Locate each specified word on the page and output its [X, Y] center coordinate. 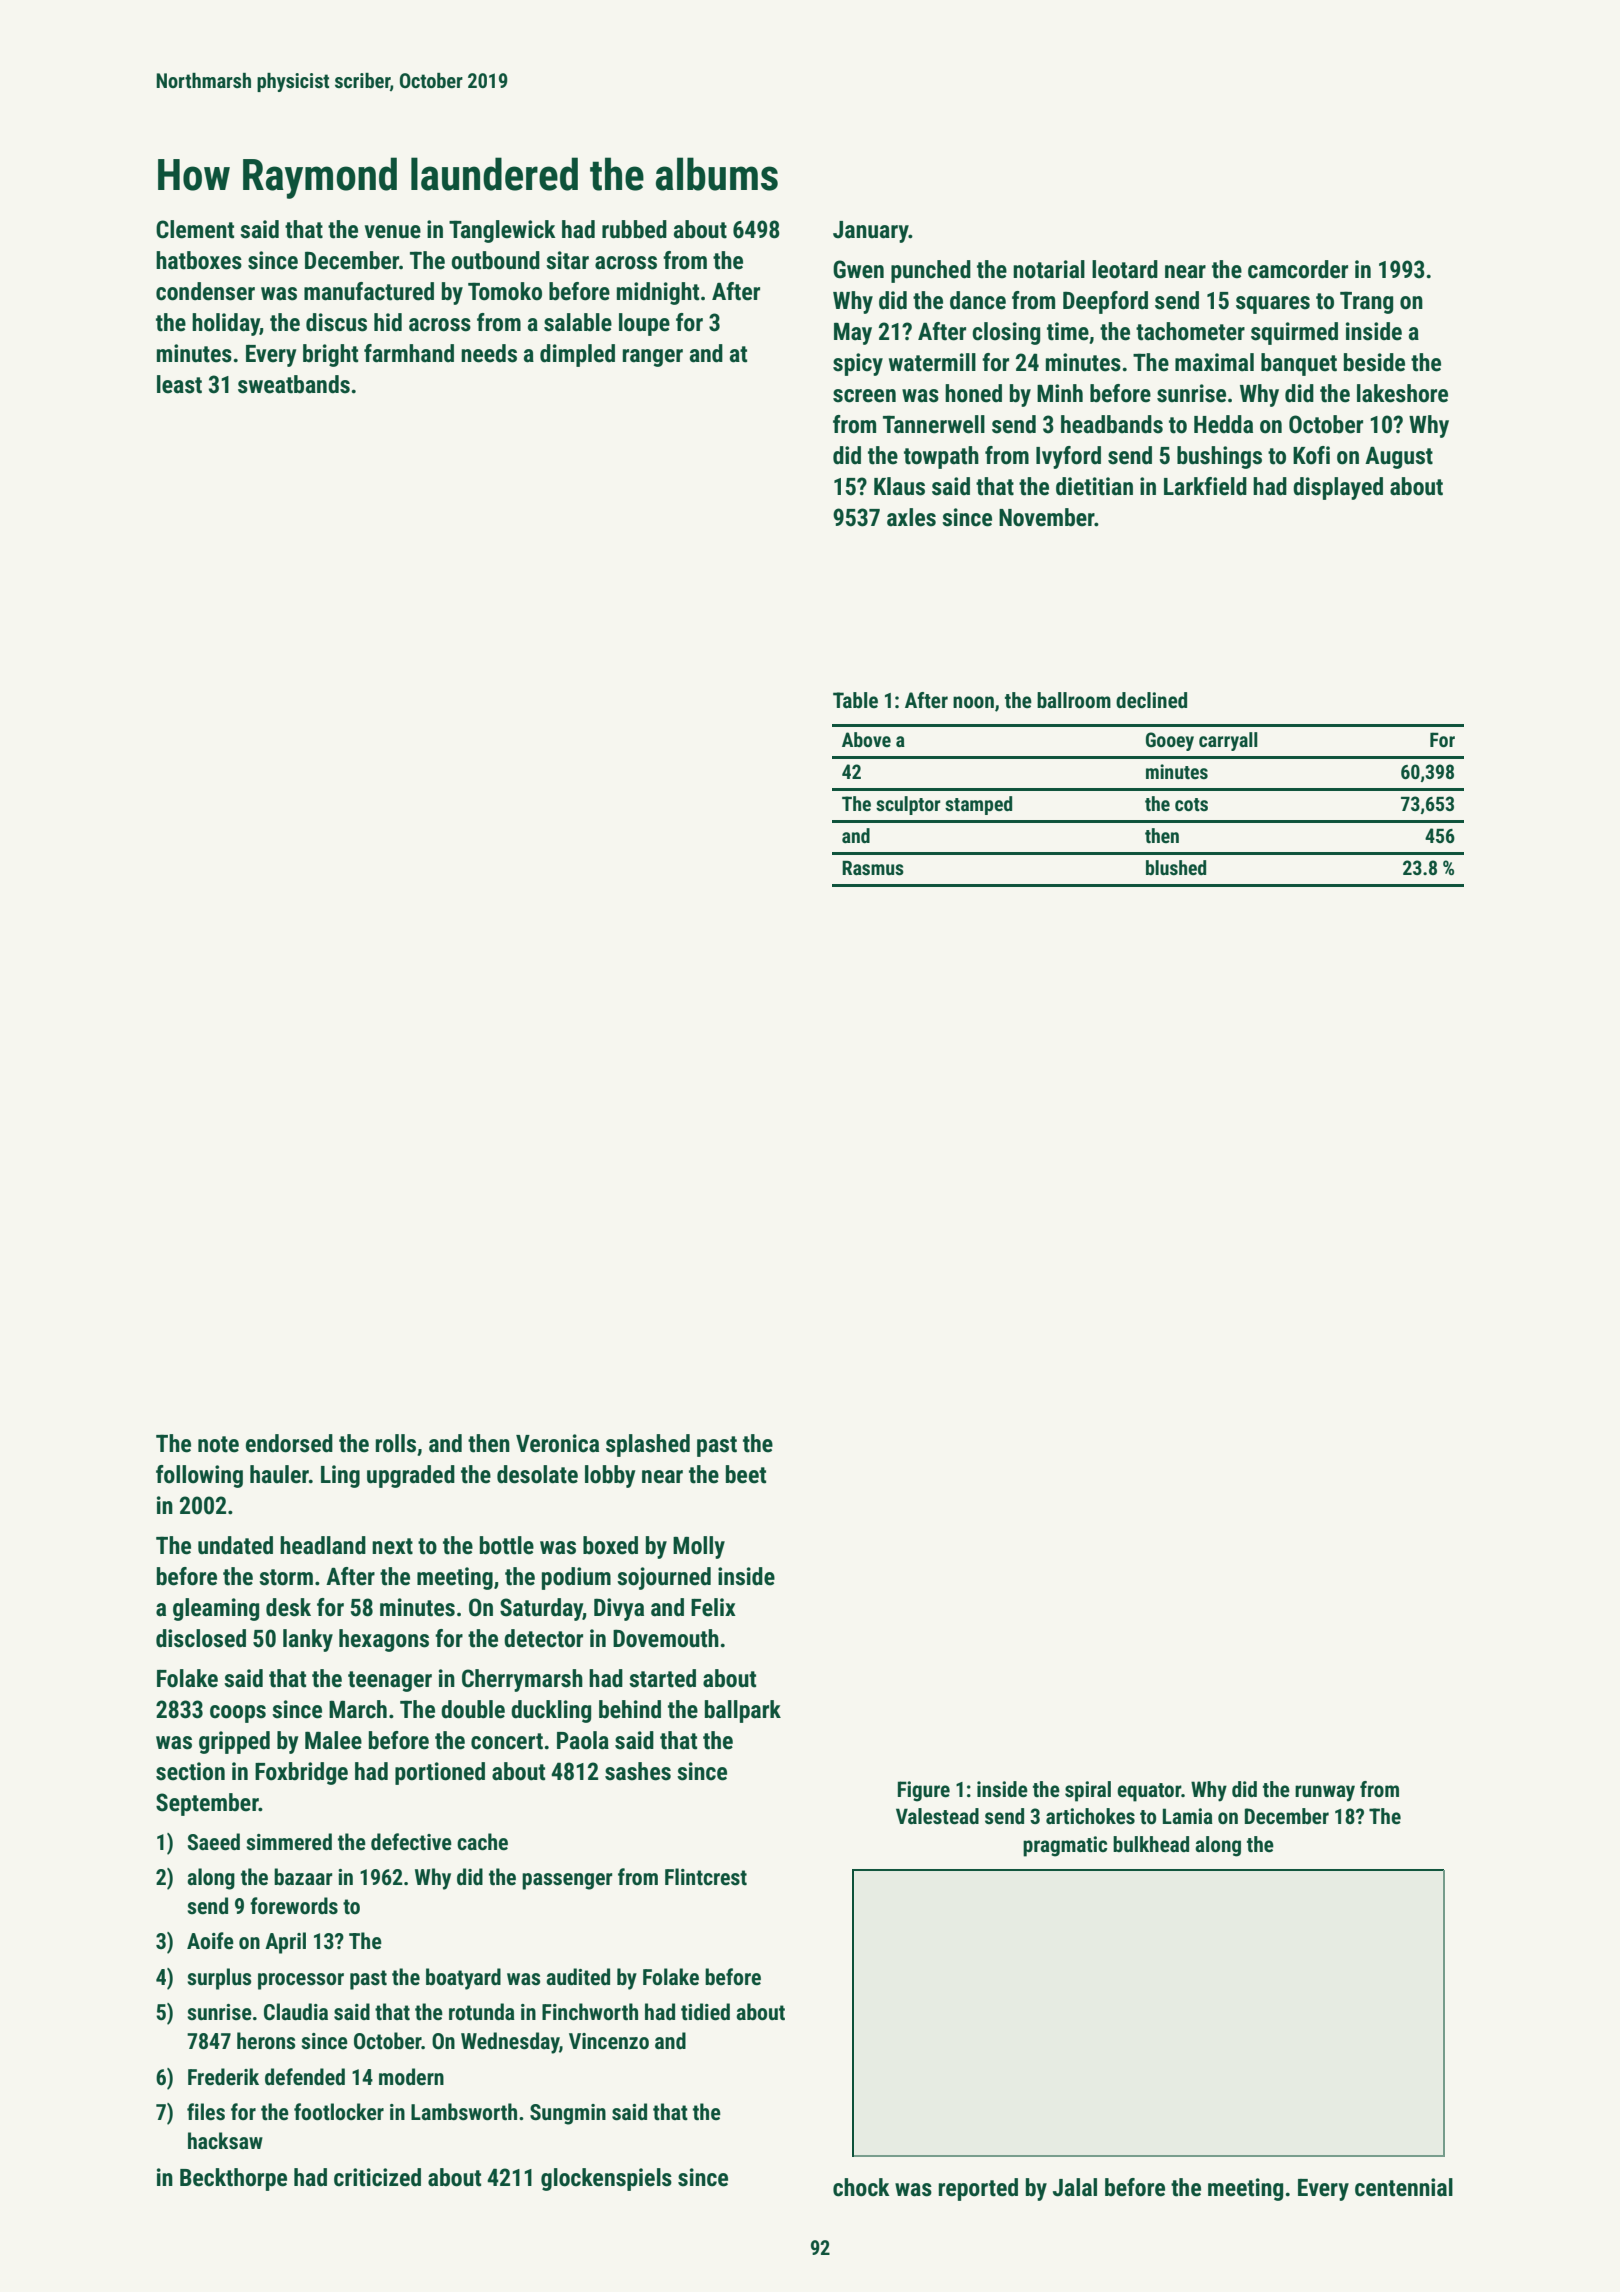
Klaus [899, 486]
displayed [1338, 488]
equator [1149, 1792]
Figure [924, 1791]
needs [489, 353]
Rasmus [873, 868]
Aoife [210, 1941]
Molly [699, 1547]
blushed [1176, 867]
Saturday [541, 1609]
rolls [396, 1443]
